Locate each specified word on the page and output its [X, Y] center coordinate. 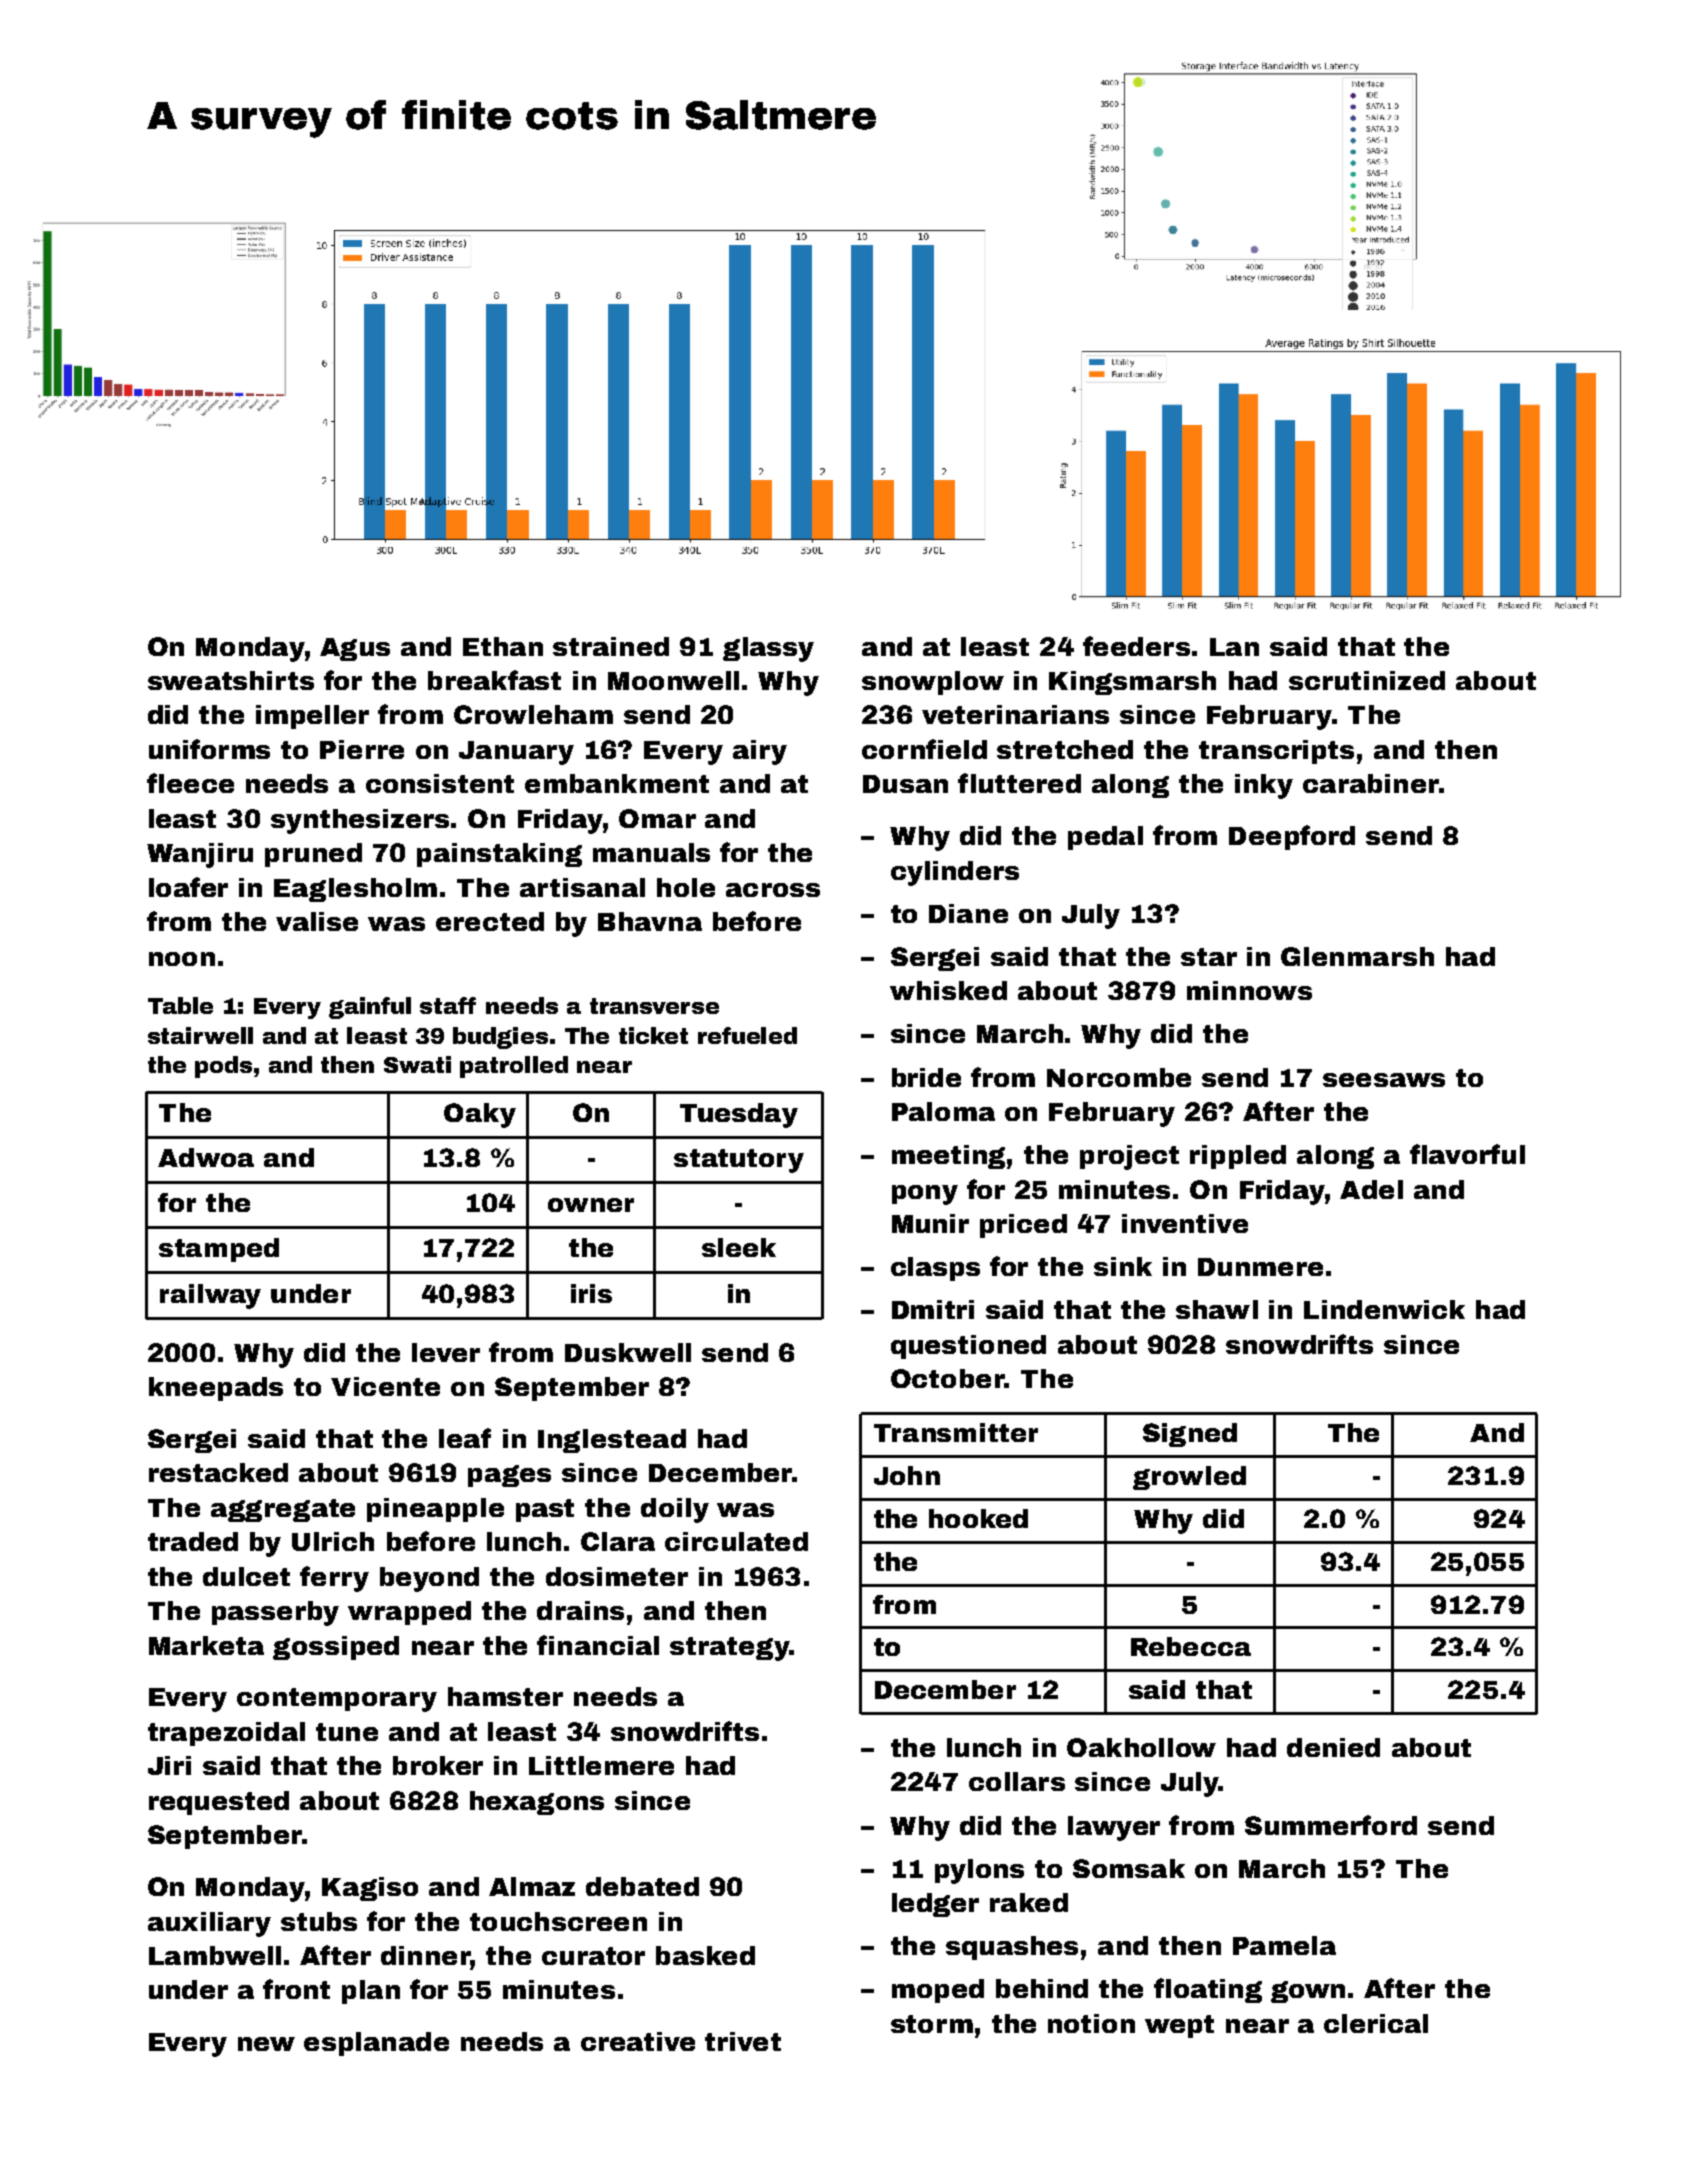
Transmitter [956, 1432]
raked [1029, 1902]
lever [446, 1352]
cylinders [955, 873]
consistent [440, 783]
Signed [1190, 1435]
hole [686, 887]
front [296, 1989]
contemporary [337, 1700]
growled [1189, 1478]
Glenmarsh [1357, 956]
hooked [978, 1518]
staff [448, 1005]
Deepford [1292, 837]
